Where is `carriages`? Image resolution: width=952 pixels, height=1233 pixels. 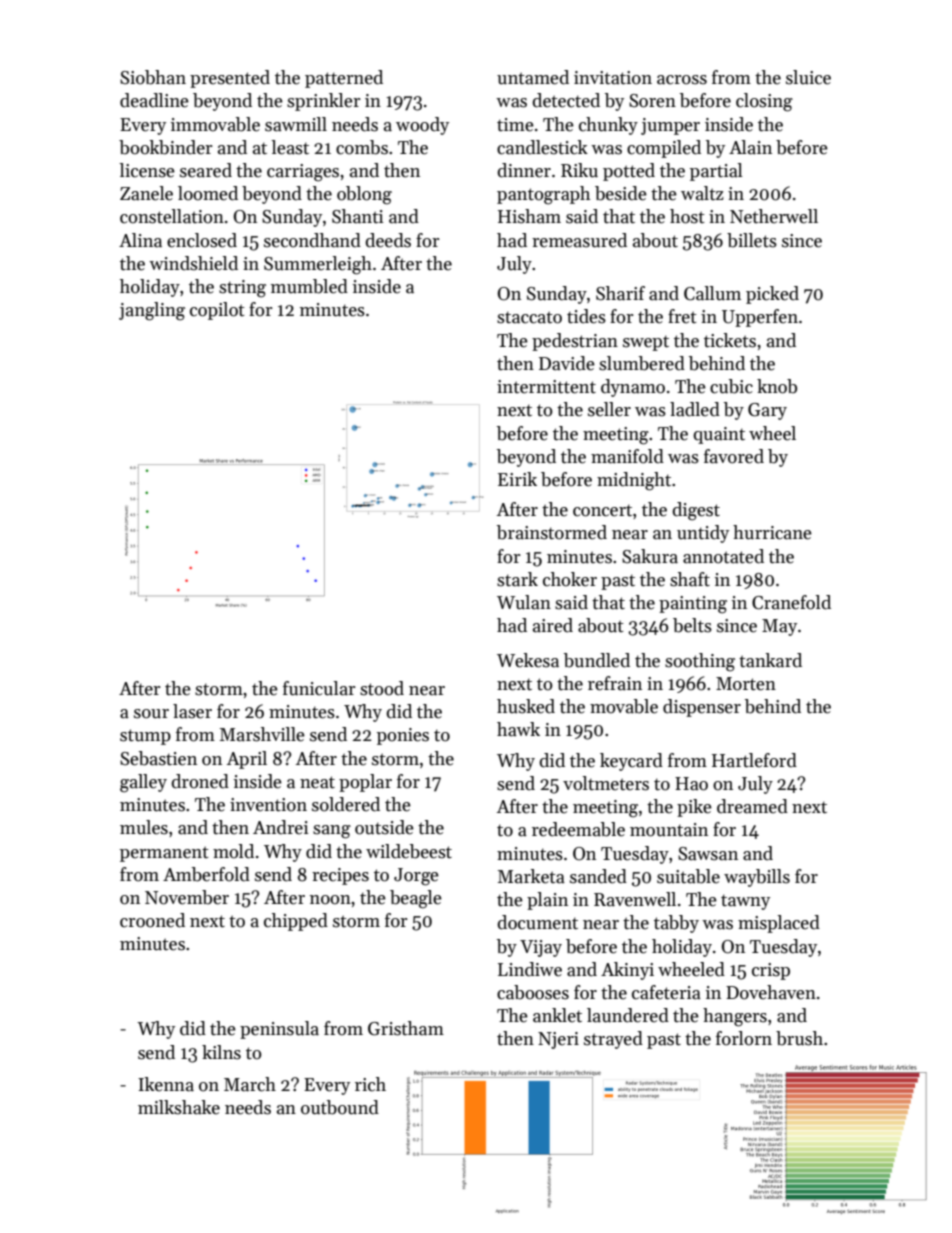
carriages is located at coordinates (303, 173).
